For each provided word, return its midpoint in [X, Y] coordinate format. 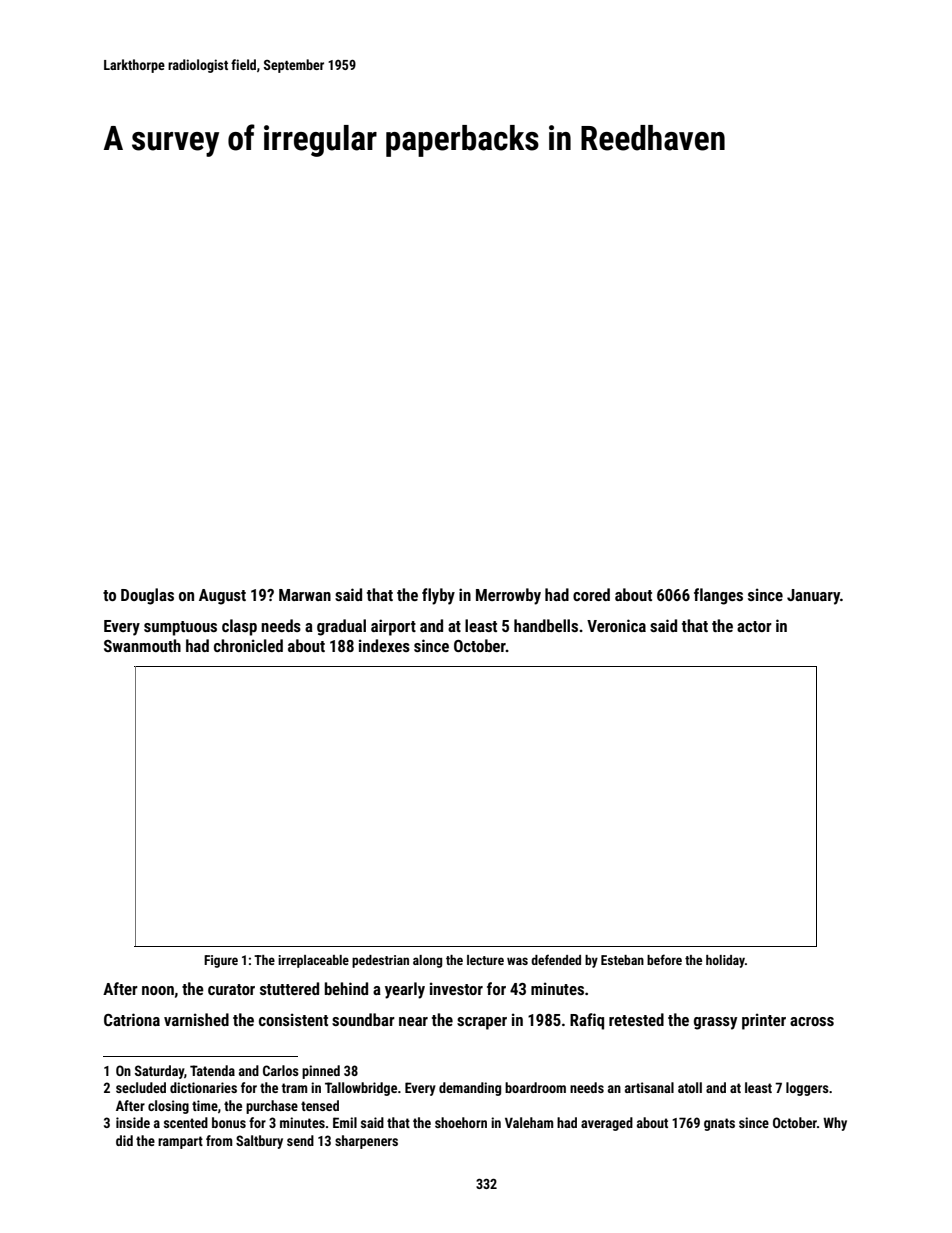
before [664, 959]
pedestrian [380, 961]
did [124, 1140]
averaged [607, 1124]
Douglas [147, 596]
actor [754, 626]
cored [591, 594]
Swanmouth [142, 645]
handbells [546, 625]
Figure [221, 961]
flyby [438, 596]
